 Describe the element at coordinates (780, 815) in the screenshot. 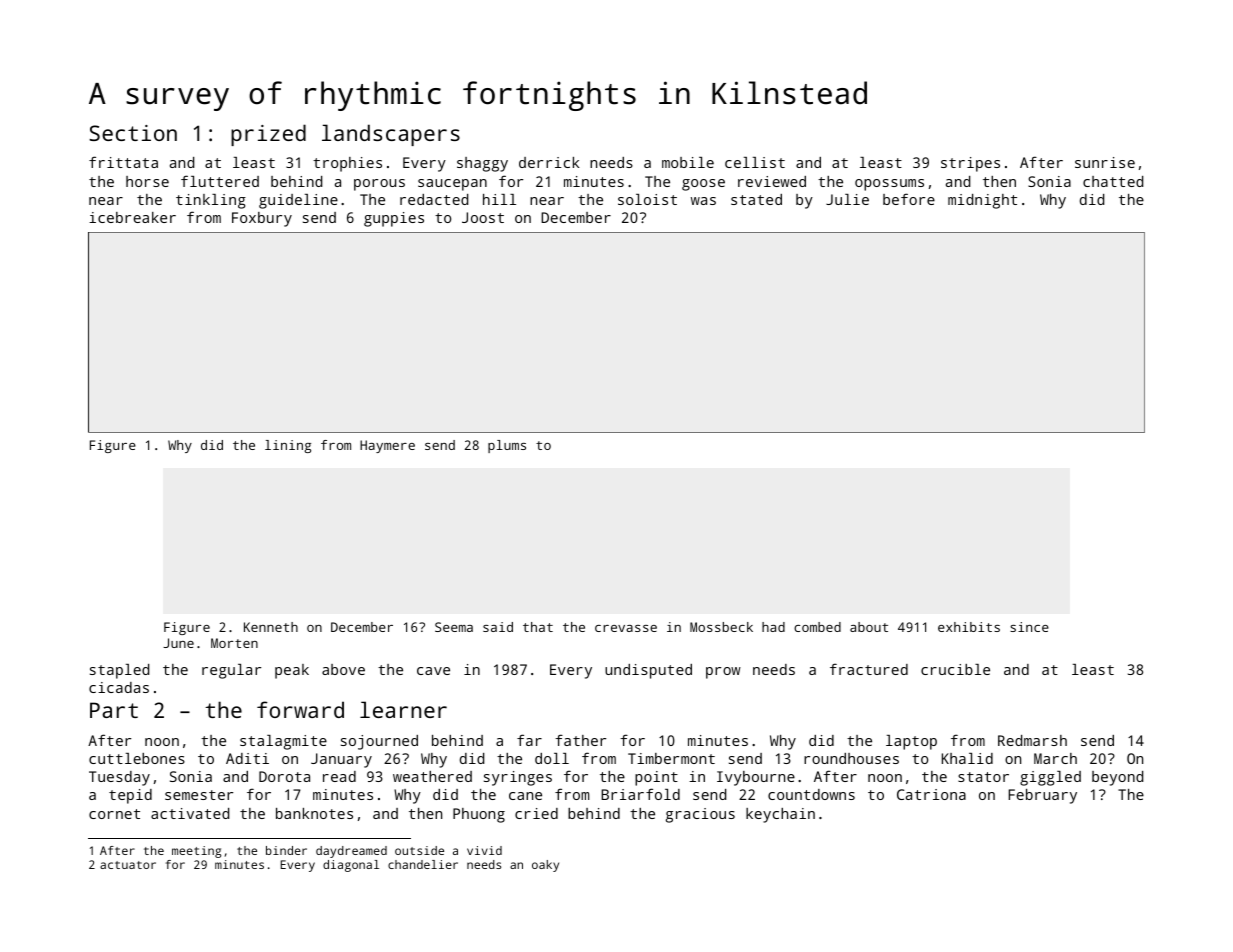

I see `keychain` at that location.
